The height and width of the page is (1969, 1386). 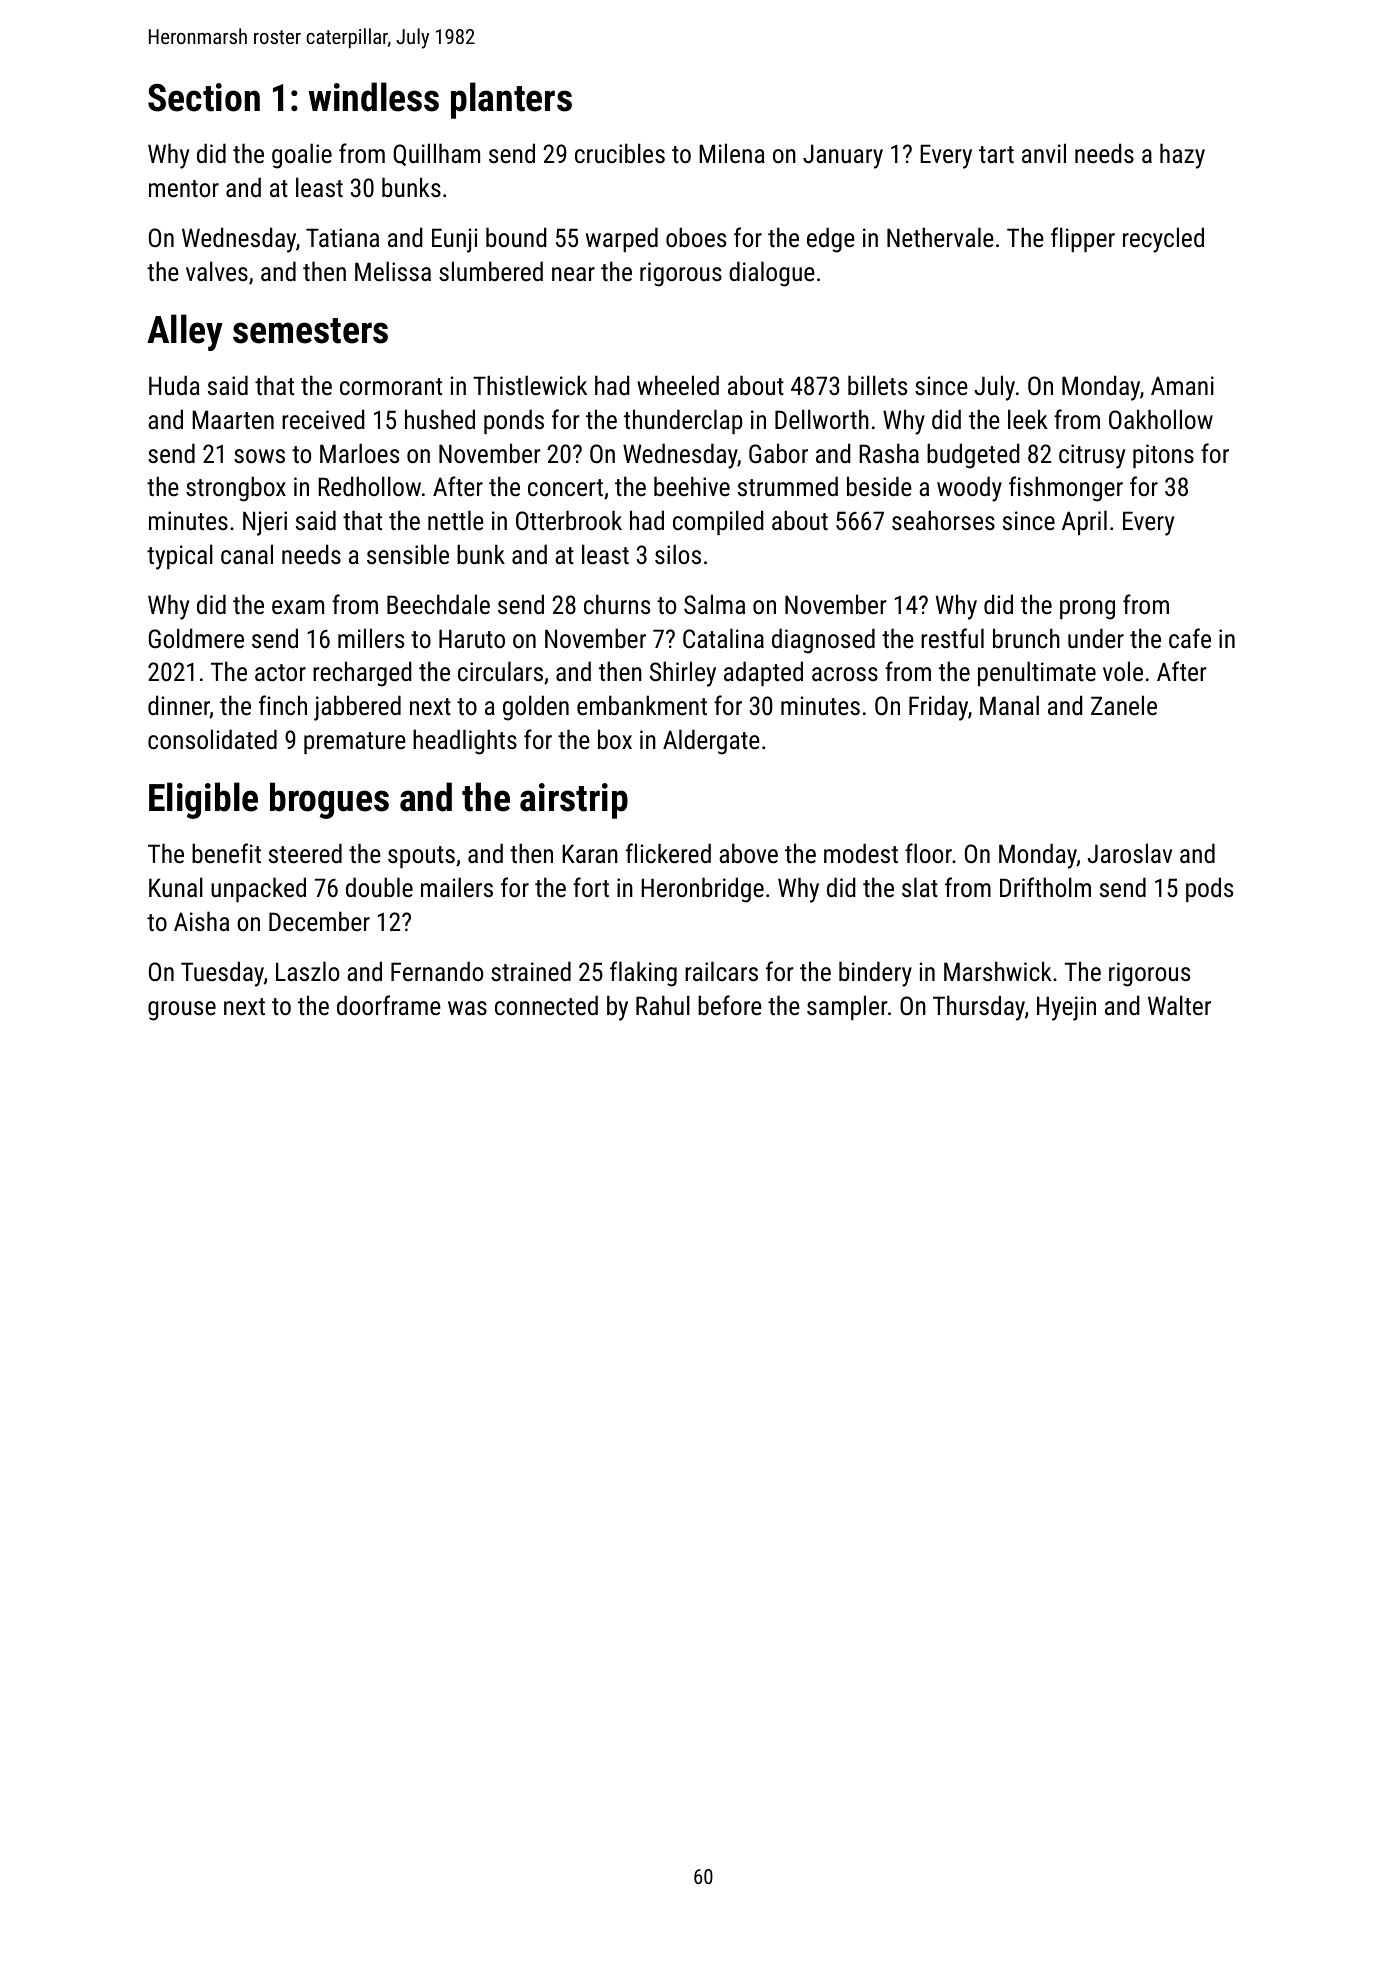 I want to click on embankment, so click(x=642, y=705).
